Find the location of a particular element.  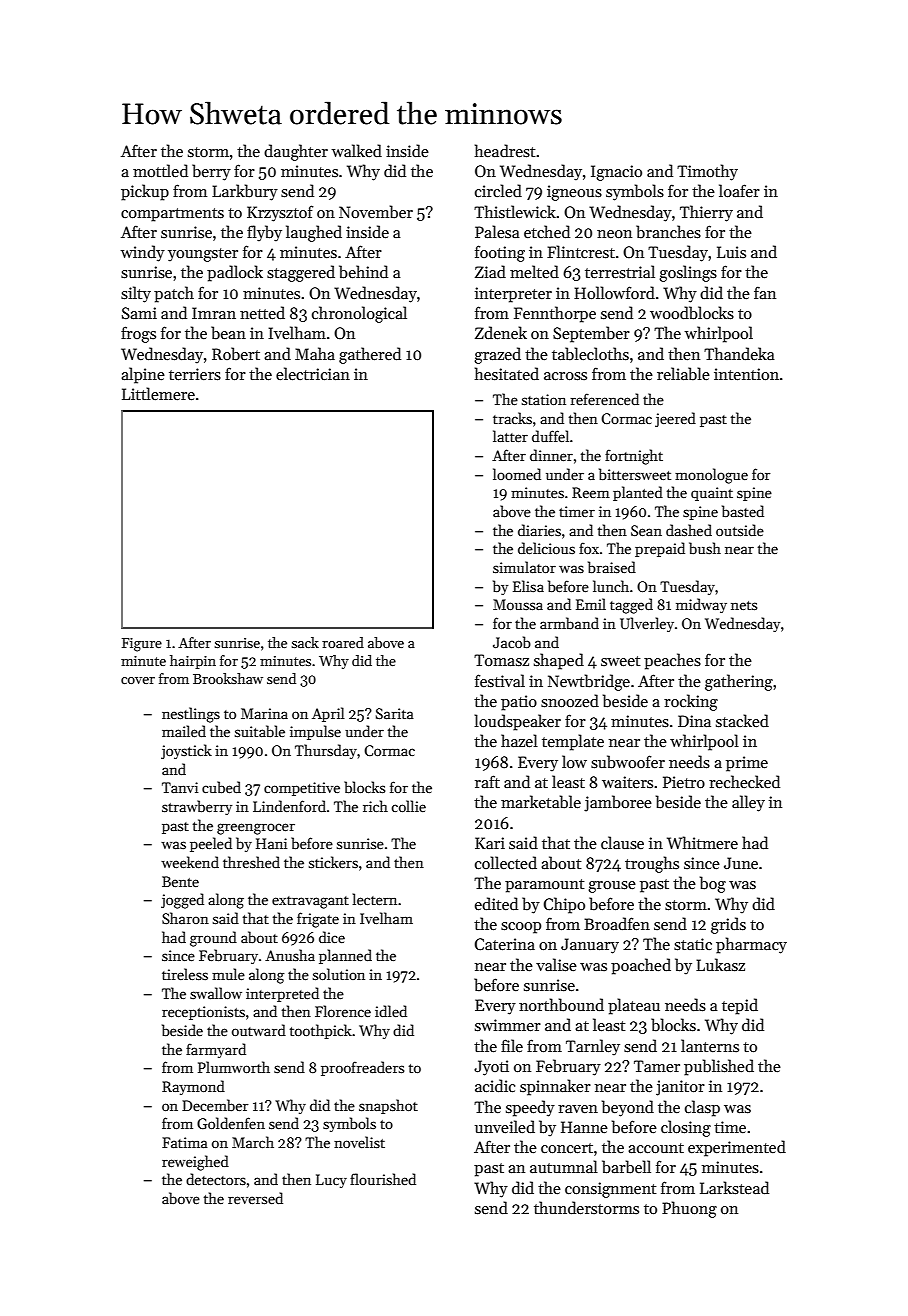

Fatima is located at coordinates (185, 1142).
